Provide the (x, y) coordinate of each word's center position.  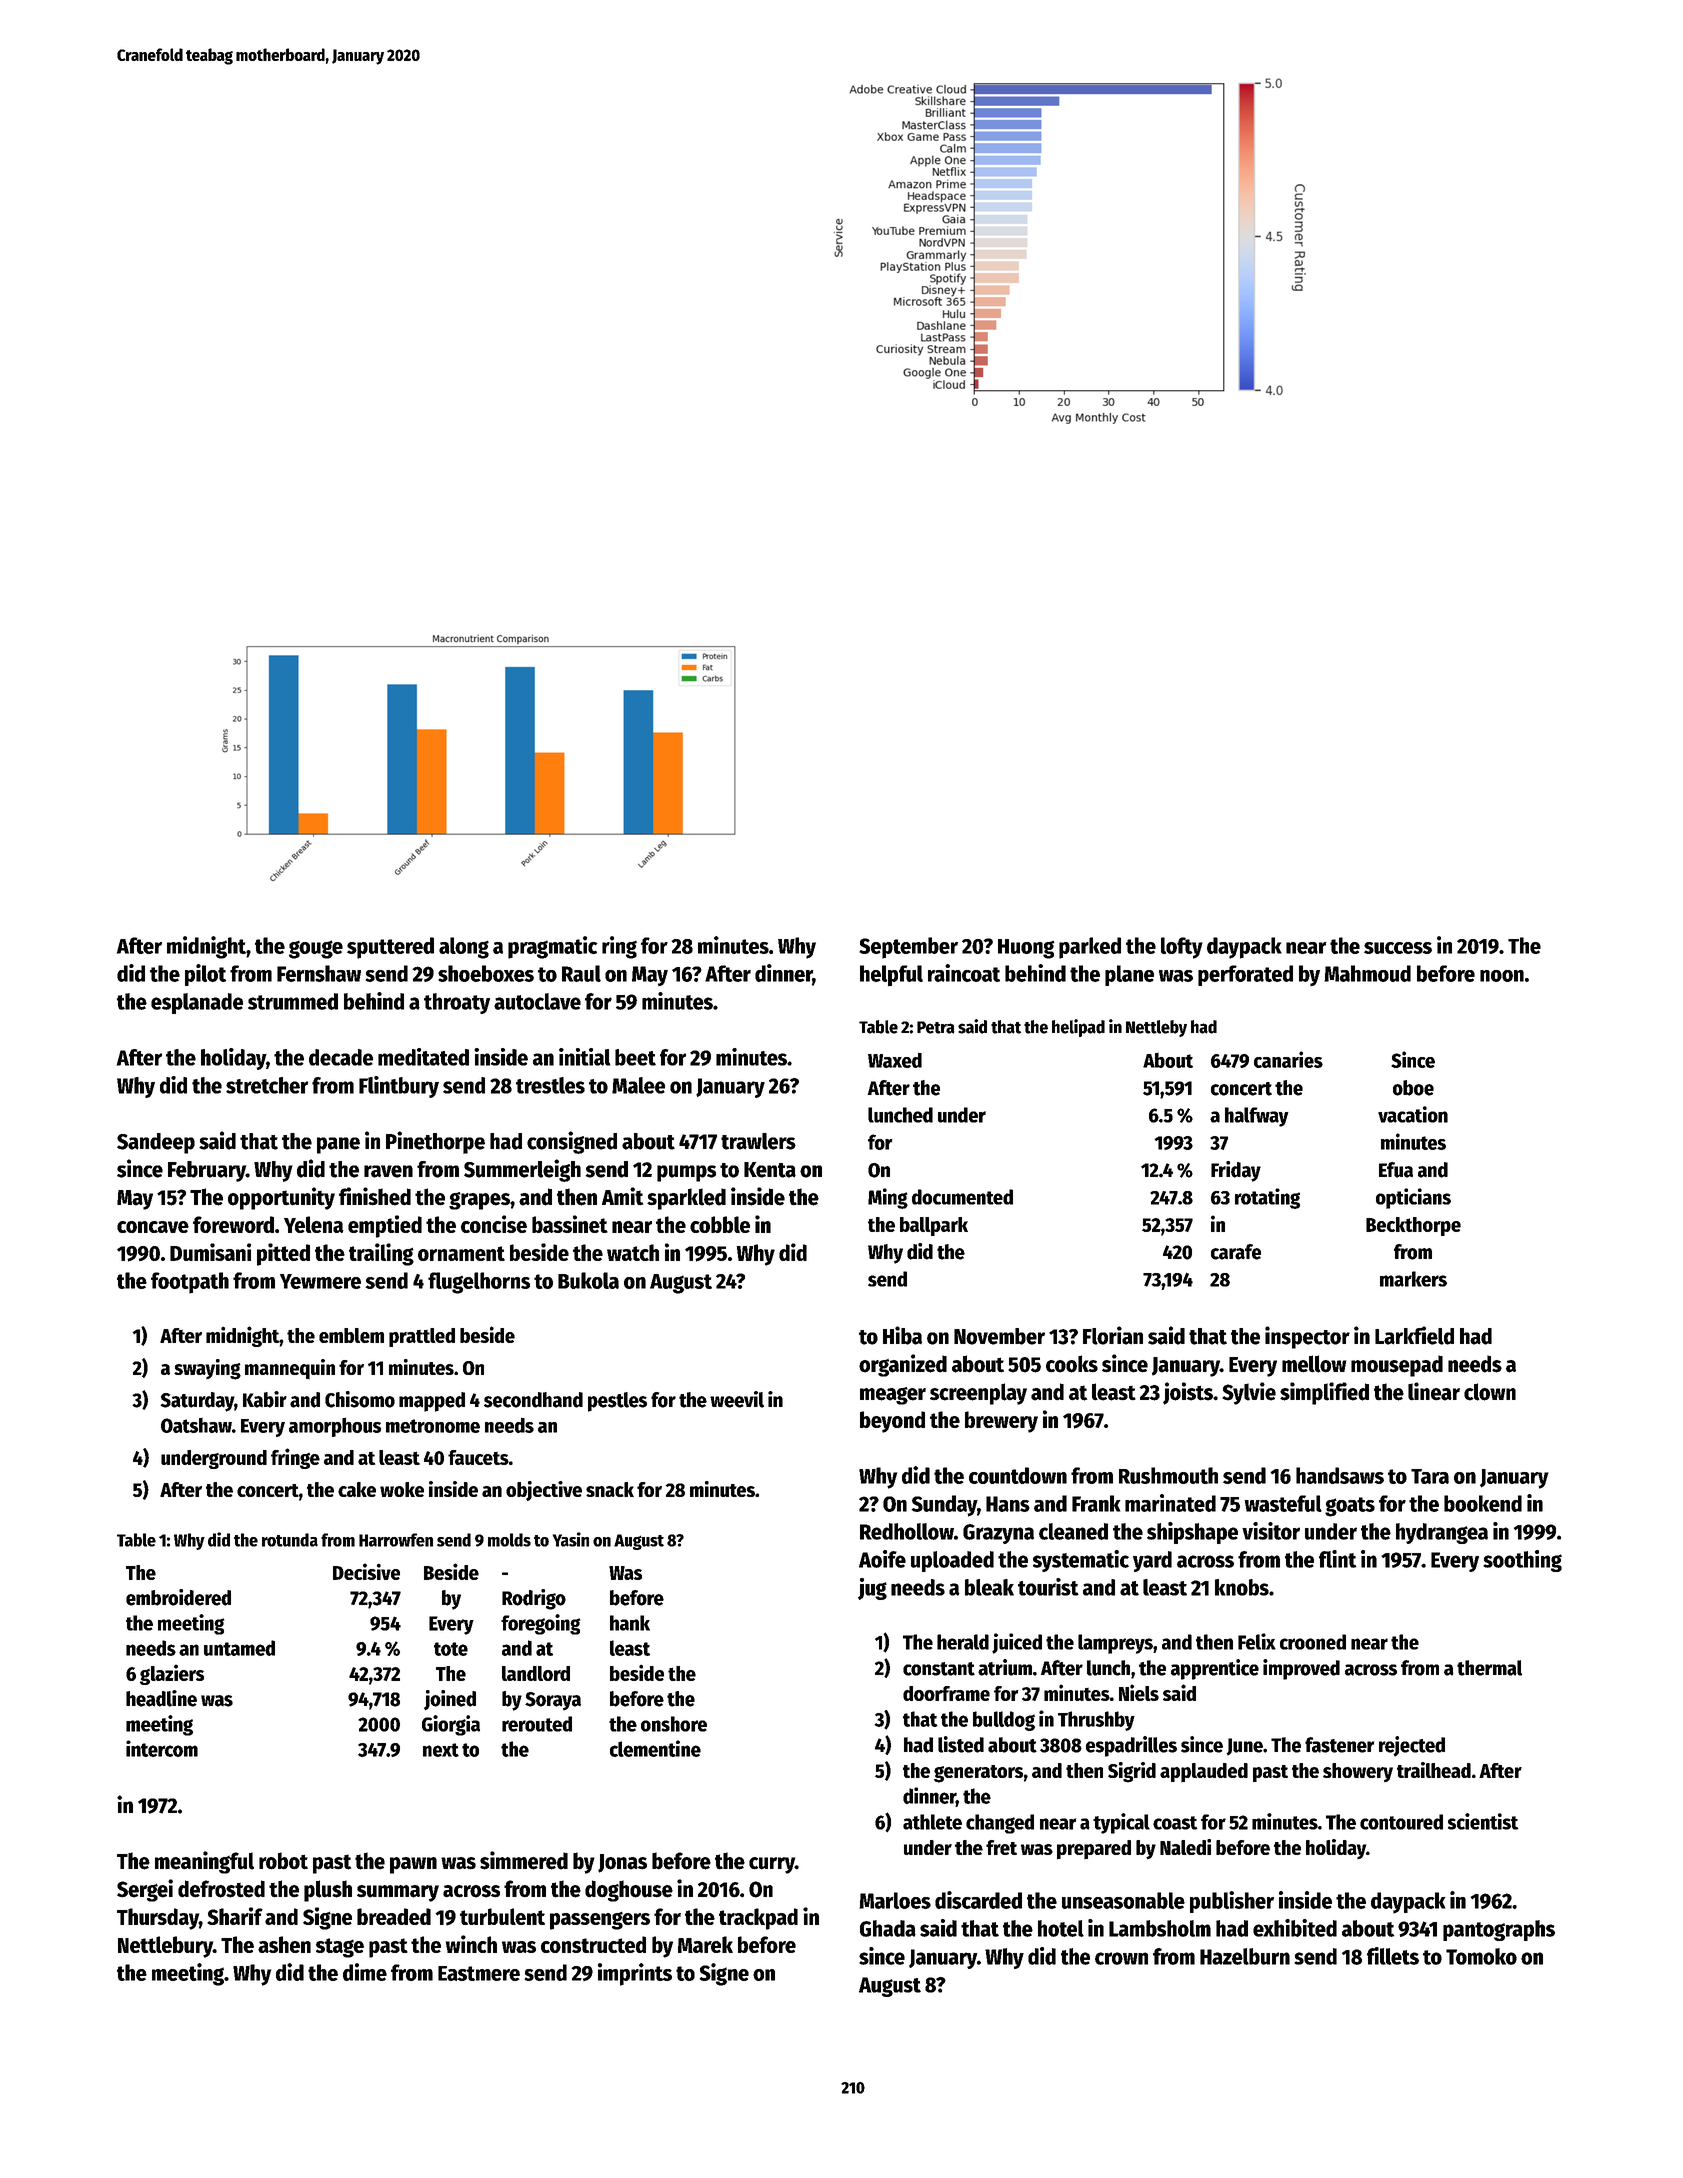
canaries (1288, 1059)
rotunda (290, 1540)
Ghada (888, 1928)
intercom (162, 1748)
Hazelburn (1245, 1956)
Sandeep (156, 1143)
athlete (932, 1822)
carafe (1236, 1252)
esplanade (197, 1003)
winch (471, 1944)
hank (630, 1623)
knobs (1242, 1587)
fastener (1339, 1745)
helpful (891, 976)
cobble (720, 1224)
